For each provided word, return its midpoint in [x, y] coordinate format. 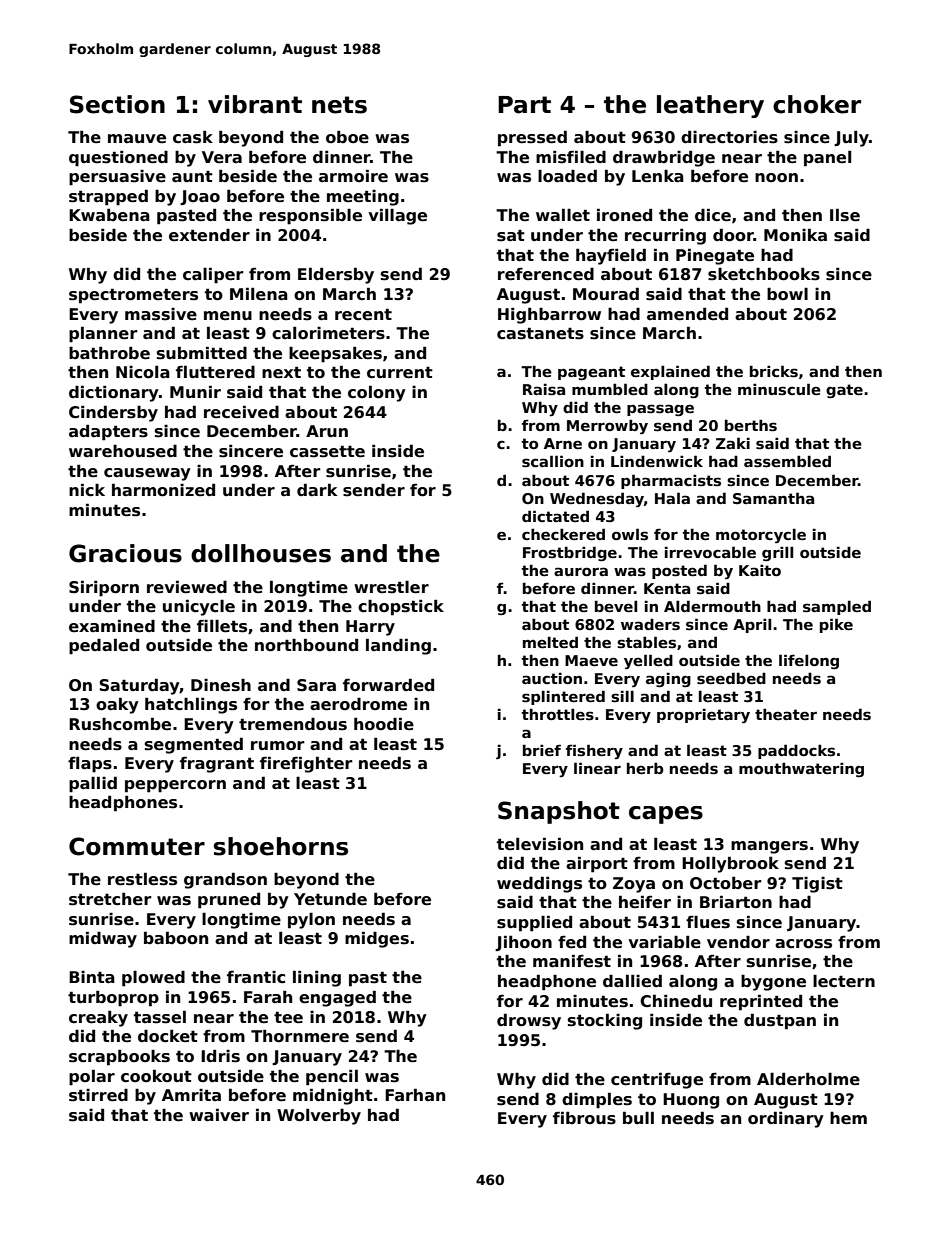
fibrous [584, 1118]
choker [817, 104]
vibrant [255, 104]
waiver [219, 1114]
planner [103, 334]
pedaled [104, 646]
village [397, 216]
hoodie [384, 724]
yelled [648, 661]
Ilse [845, 215]
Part [524, 105]
